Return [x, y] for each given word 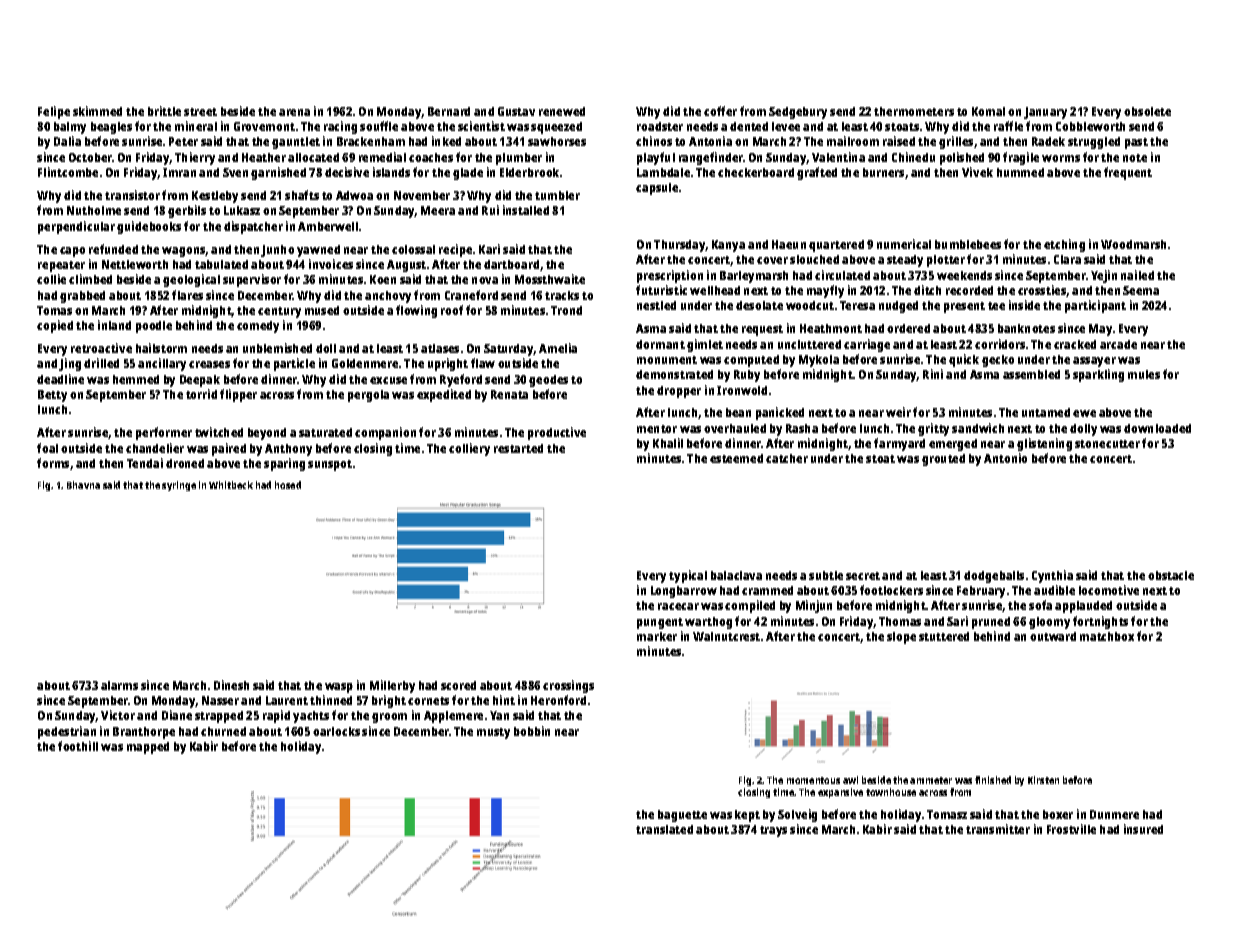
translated [664, 829]
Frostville [1071, 829]
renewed [562, 111]
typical [688, 576]
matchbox [1107, 636]
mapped [148, 748]
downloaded [1157, 428]
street [200, 112]
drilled [101, 363]
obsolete [1147, 111]
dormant [660, 344]
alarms [119, 685]
